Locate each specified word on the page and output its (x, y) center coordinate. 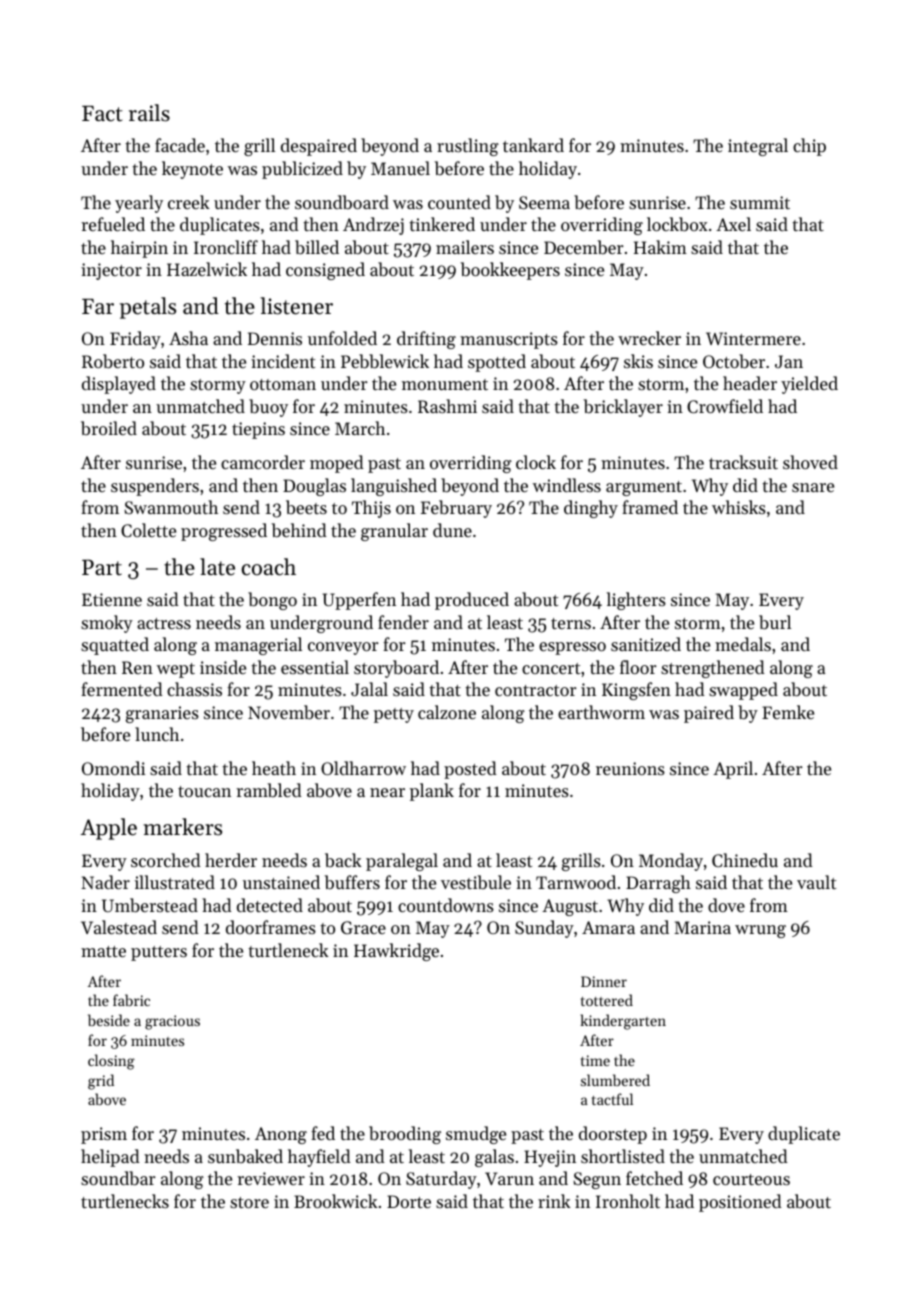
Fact (102, 114)
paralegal (402, 862)
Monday (671, 862)
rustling (468, 147)
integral (758, 147)
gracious (172, 1022)
